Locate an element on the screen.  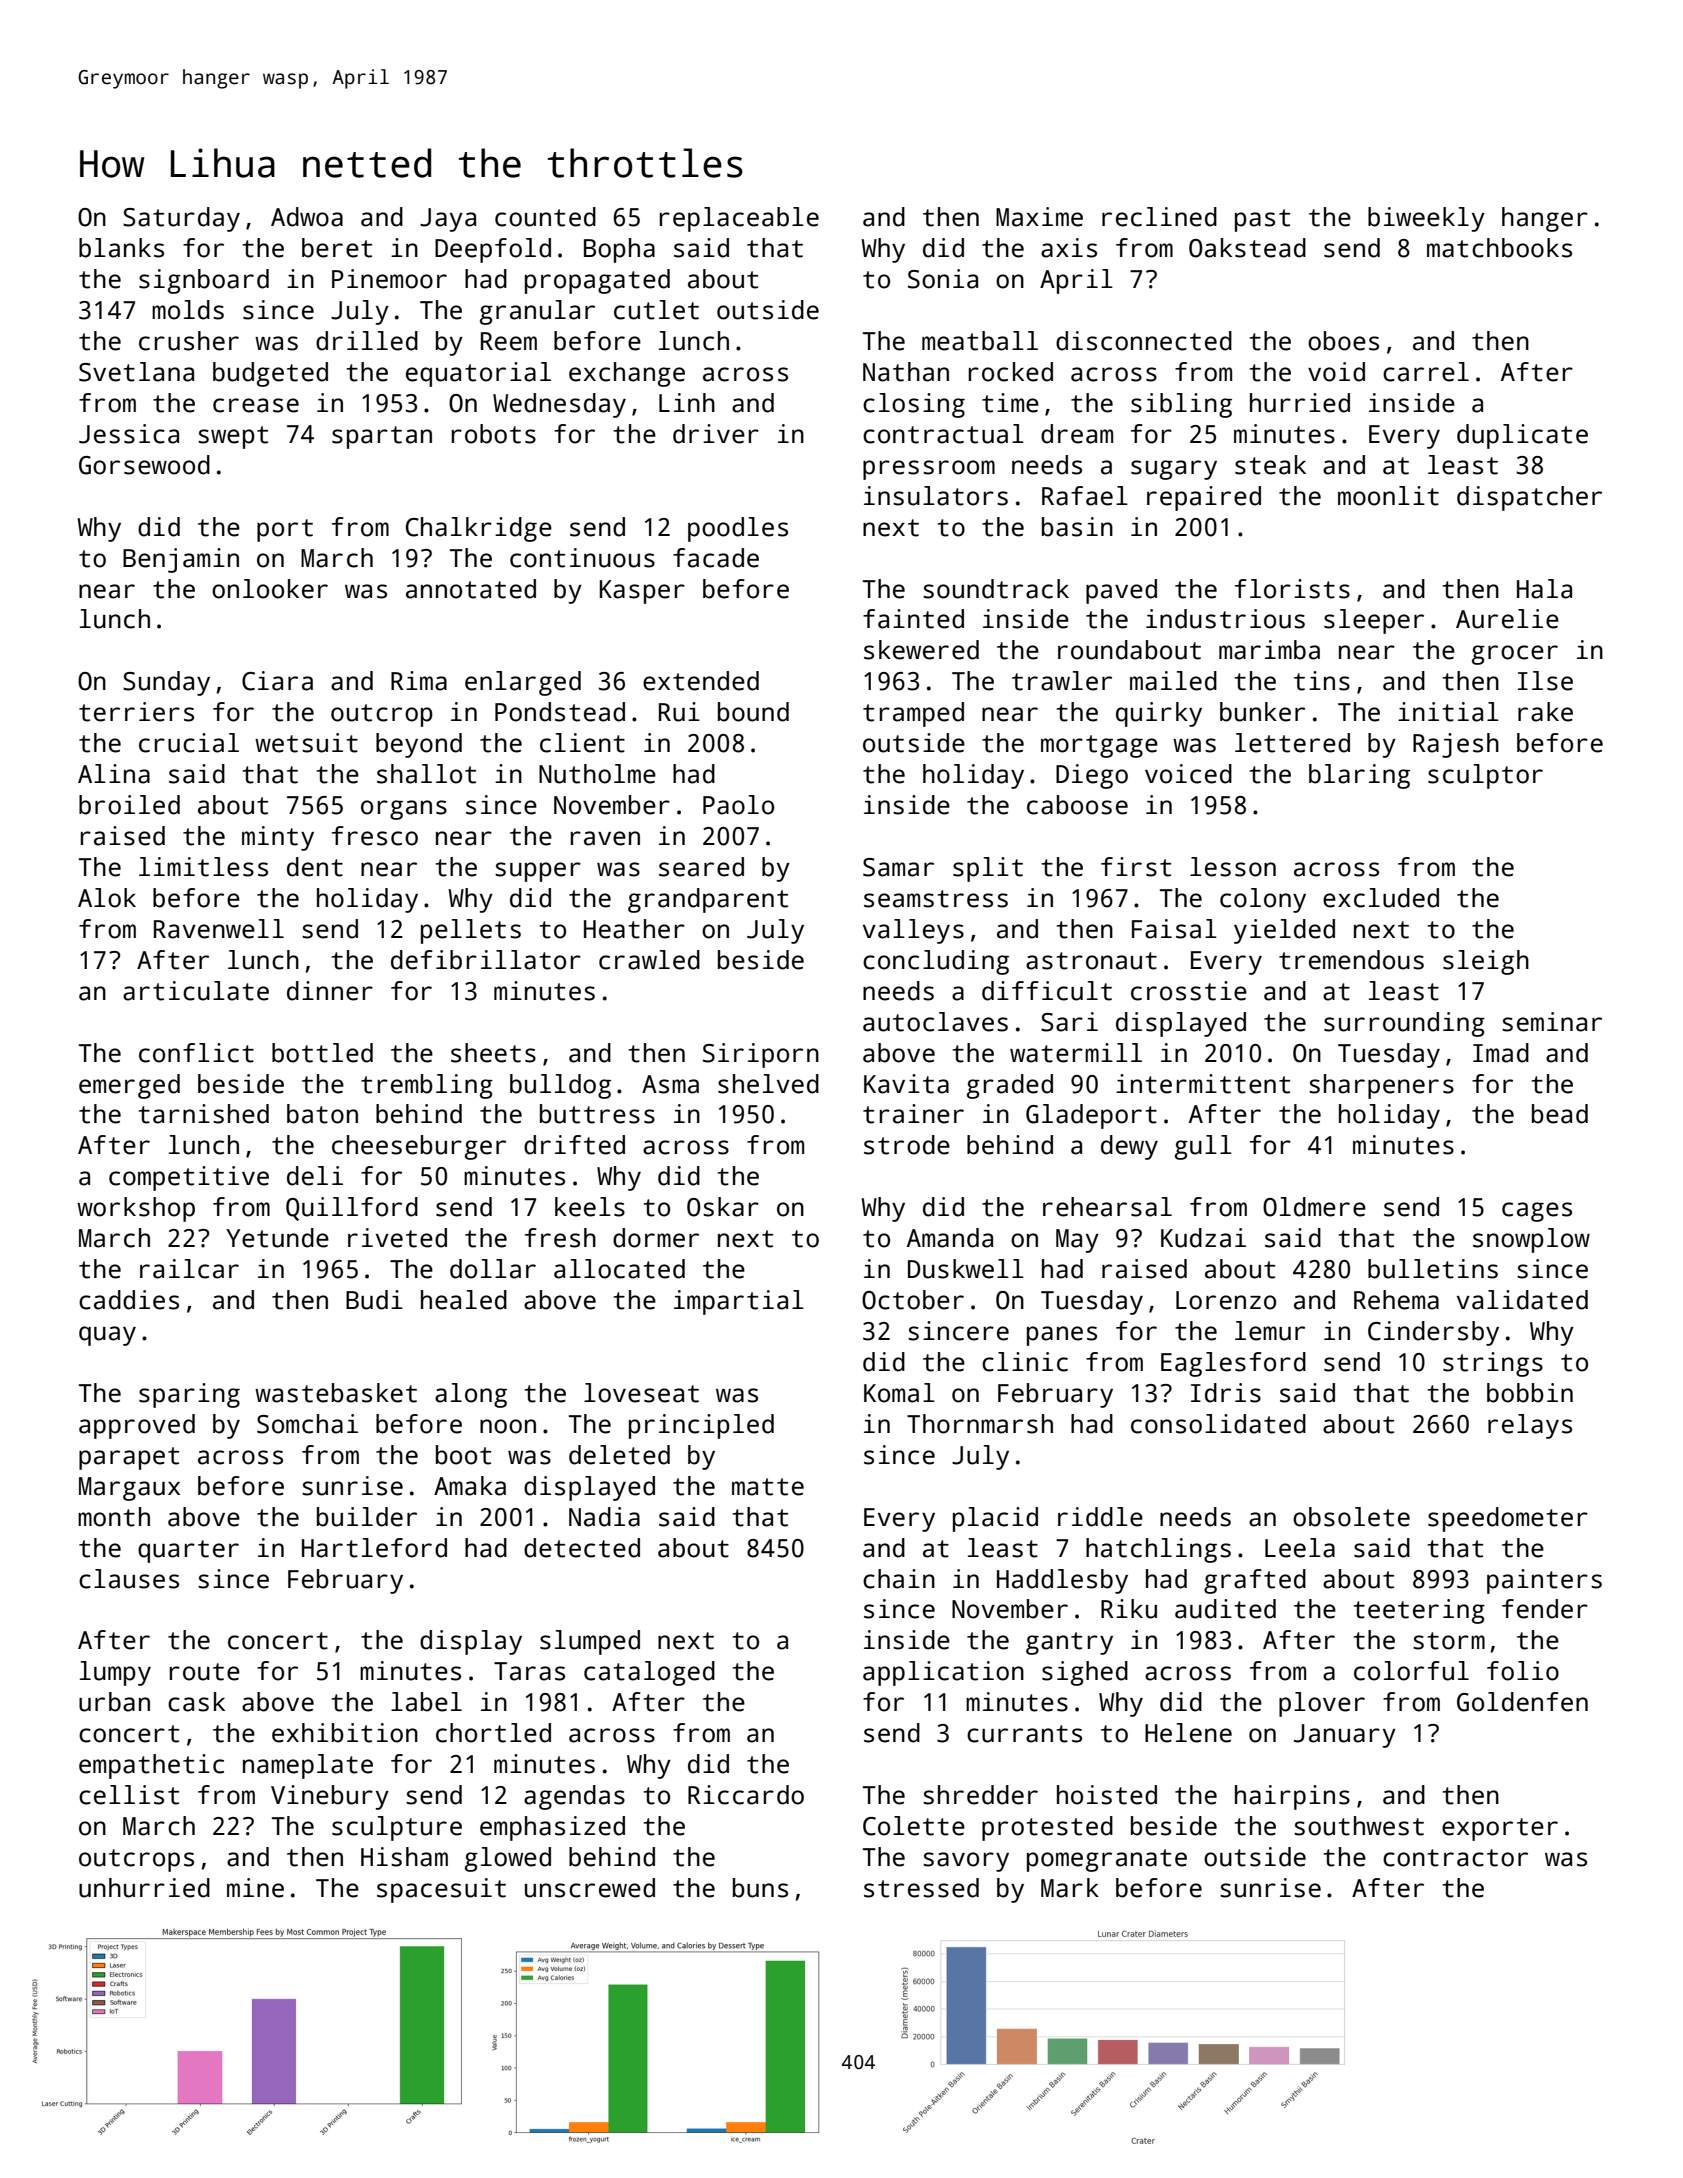
painters is located at coordinates (1544, 1581).
